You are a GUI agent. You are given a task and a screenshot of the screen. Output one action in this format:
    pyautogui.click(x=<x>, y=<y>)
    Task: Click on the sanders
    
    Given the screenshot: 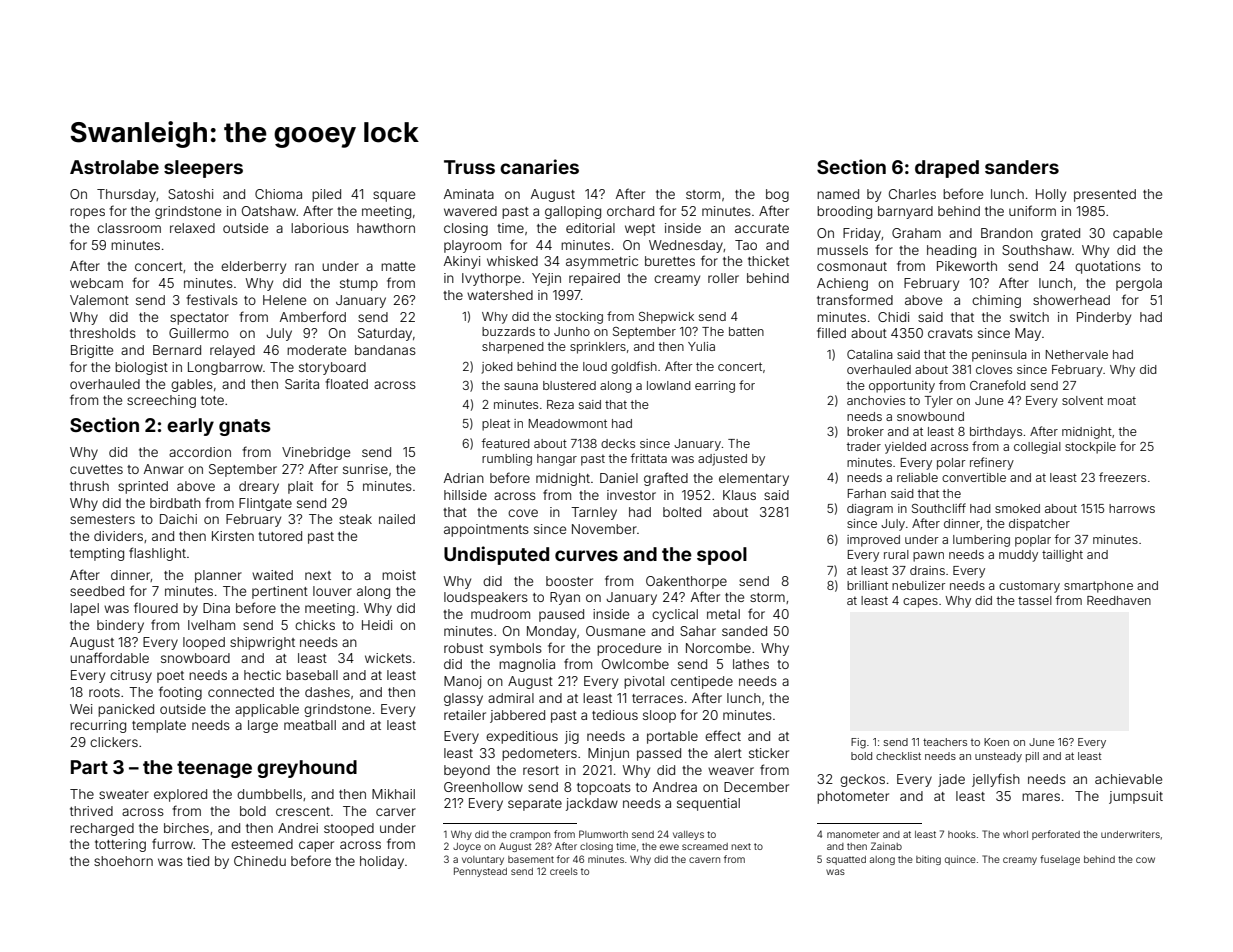 What is the action you would take?
    pyautogui.click(x=1022, y=167)
